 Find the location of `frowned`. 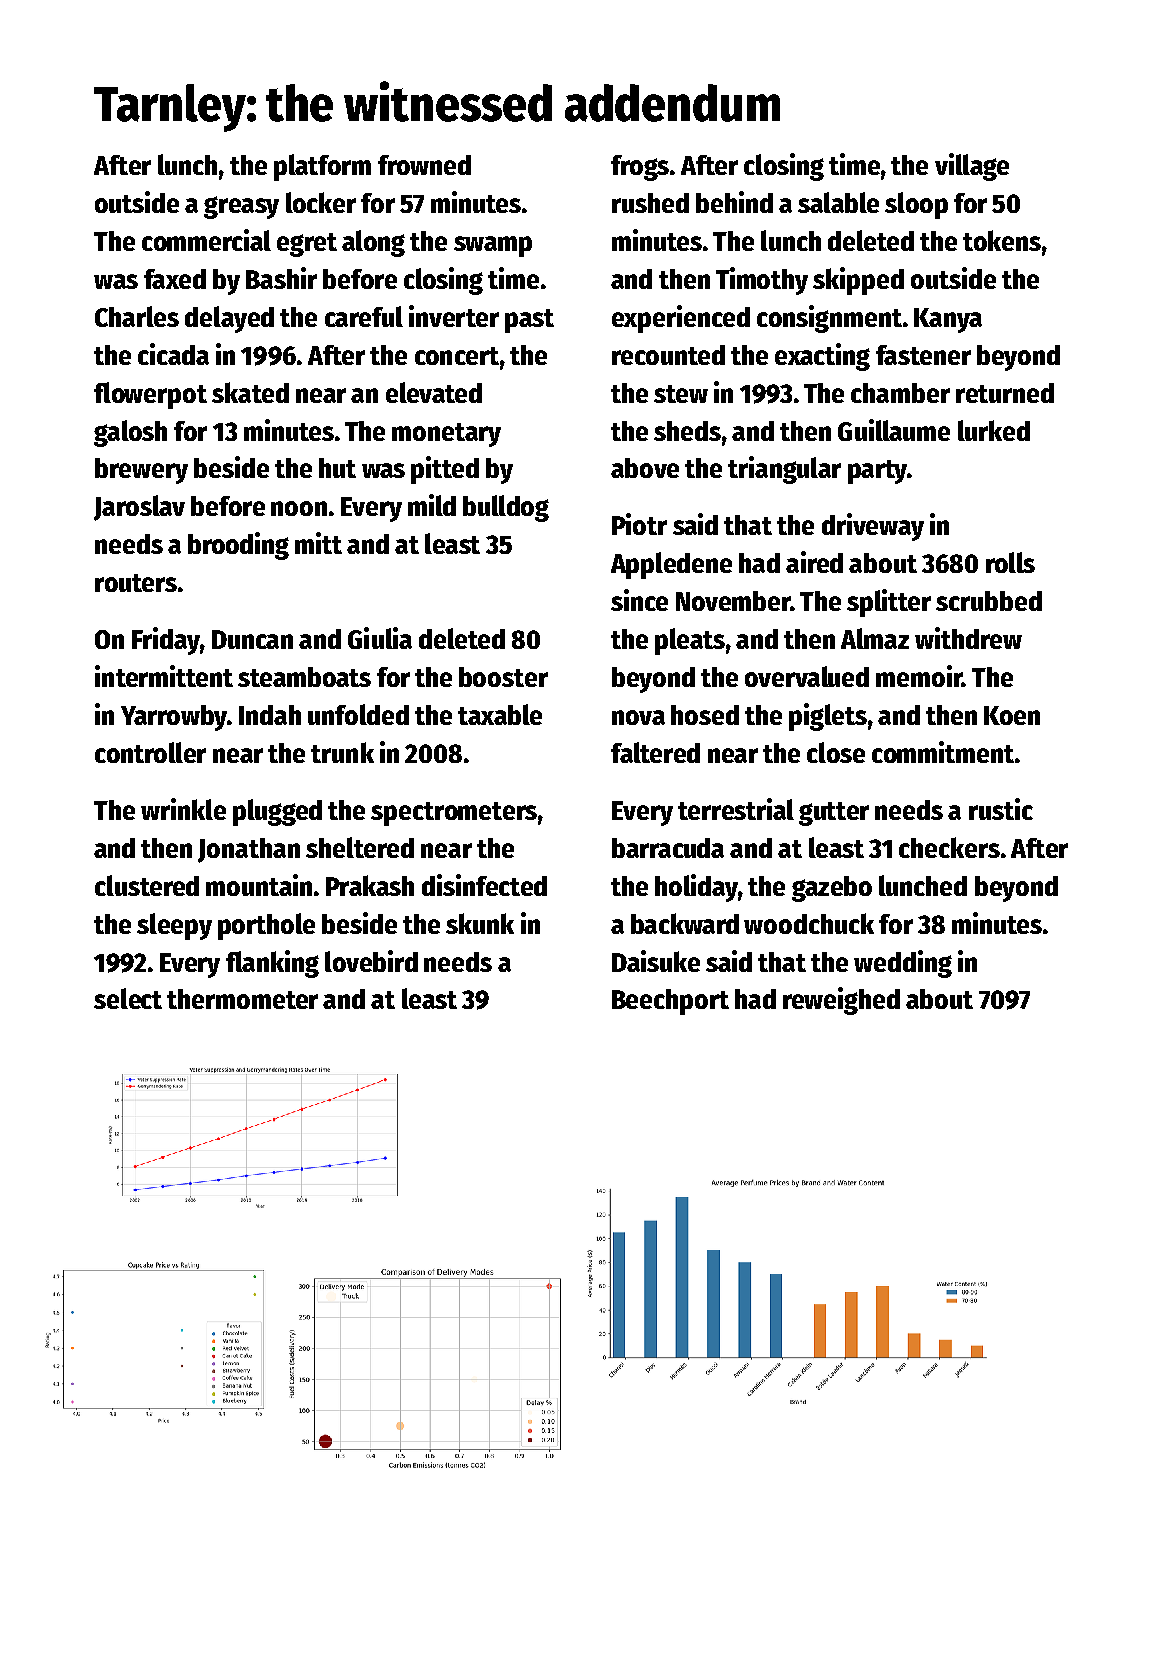

frowned is located at coordinates (424, 165).
